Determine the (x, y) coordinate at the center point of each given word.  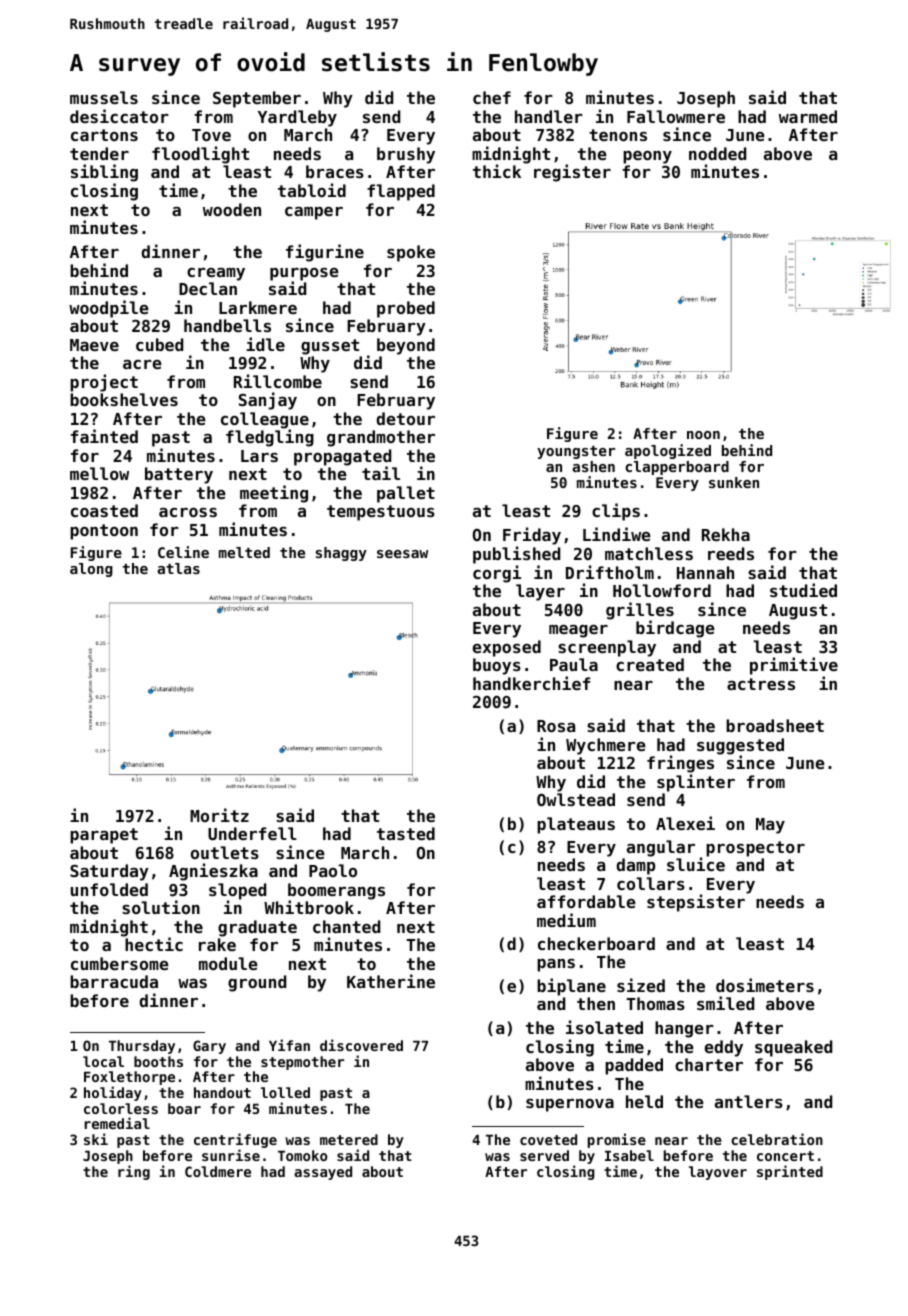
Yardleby (297, 118)
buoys (497, 666)
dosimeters (765, 985)
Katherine (391, 981)
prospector (755, 849)
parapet (104, 836)
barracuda (114, 981)
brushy (406, 155)
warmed (808, 116)
